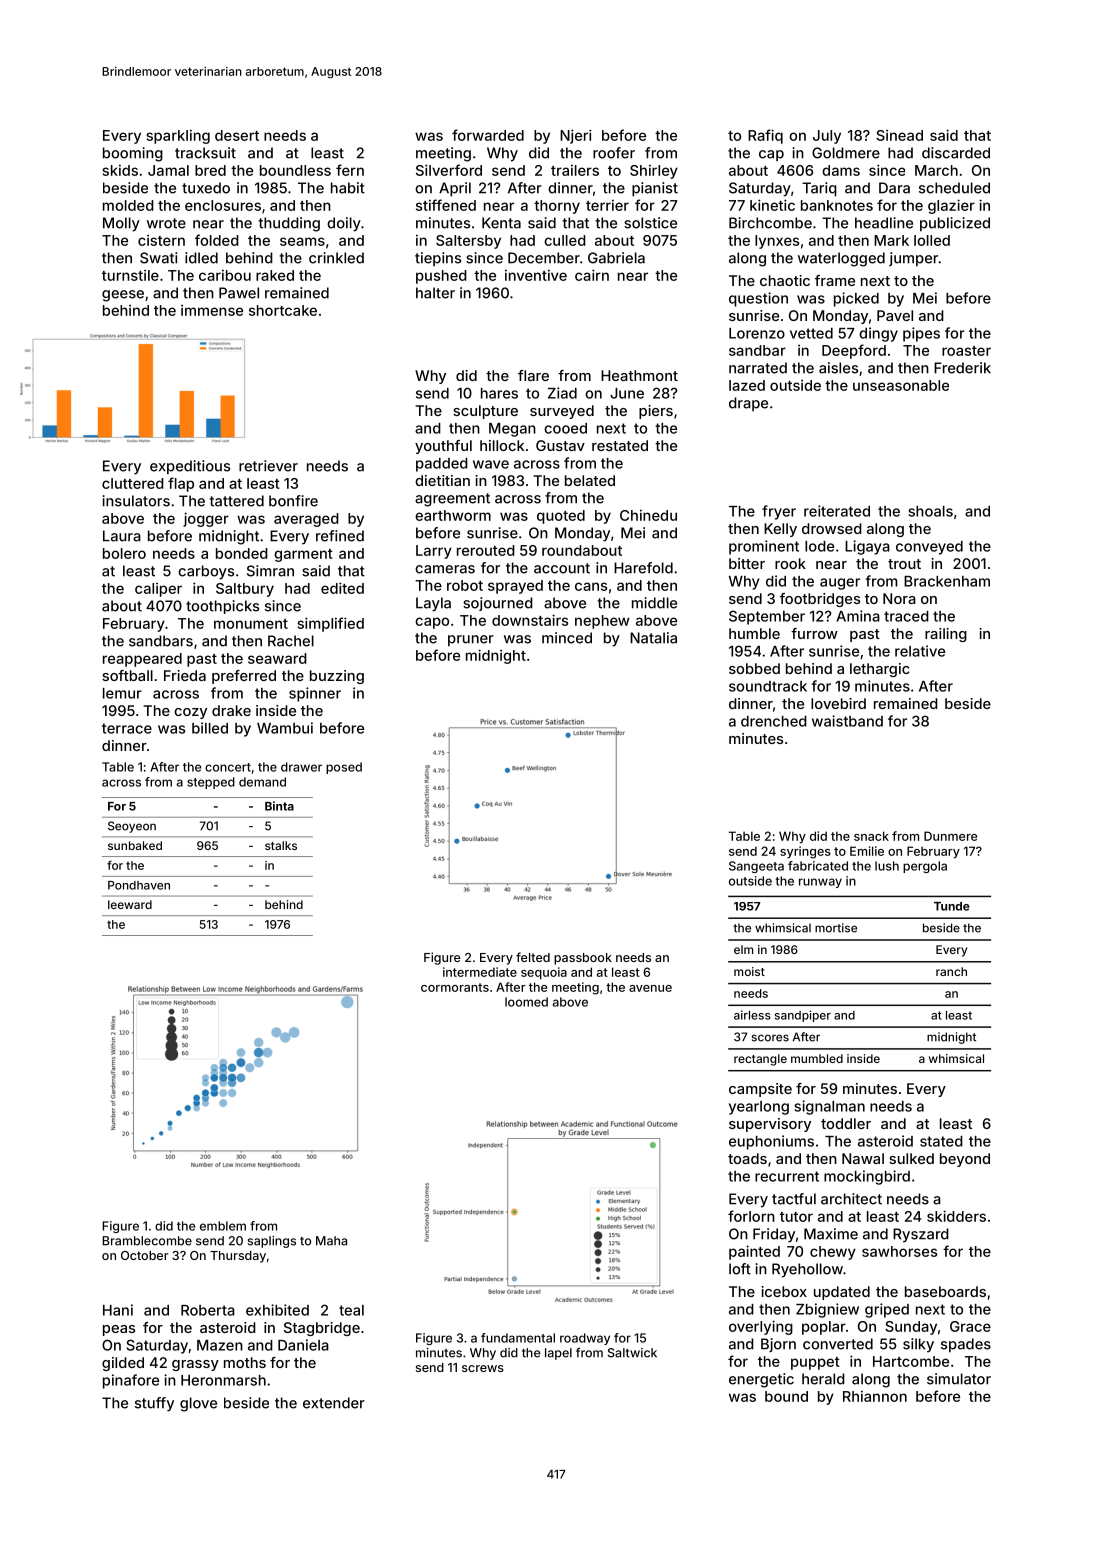 The width and height of the document is (1093, 1546). Describe the element at coordinates (838, 368) in the document. I see `aisles` at that location.
